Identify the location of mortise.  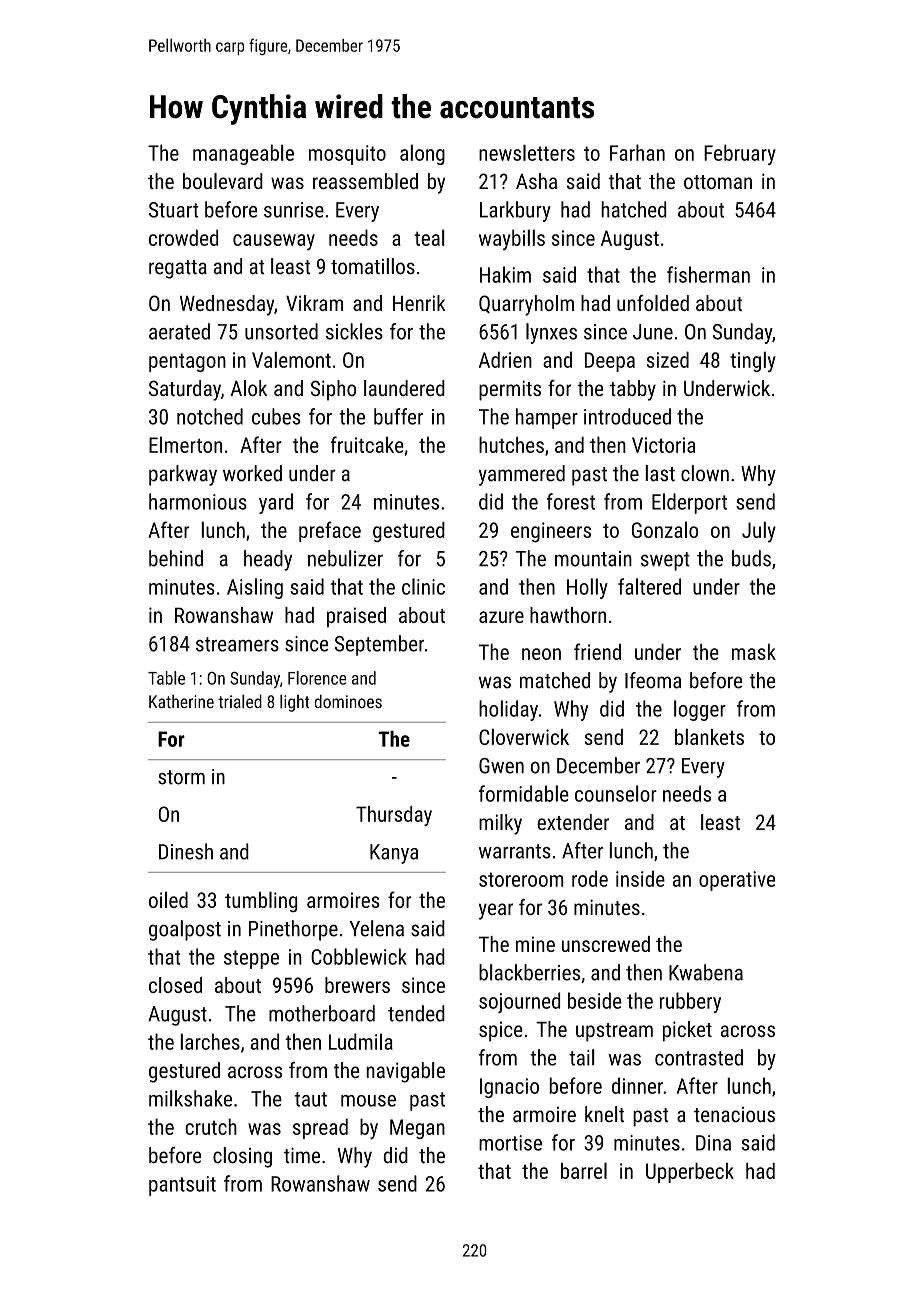
(510, 1143).
